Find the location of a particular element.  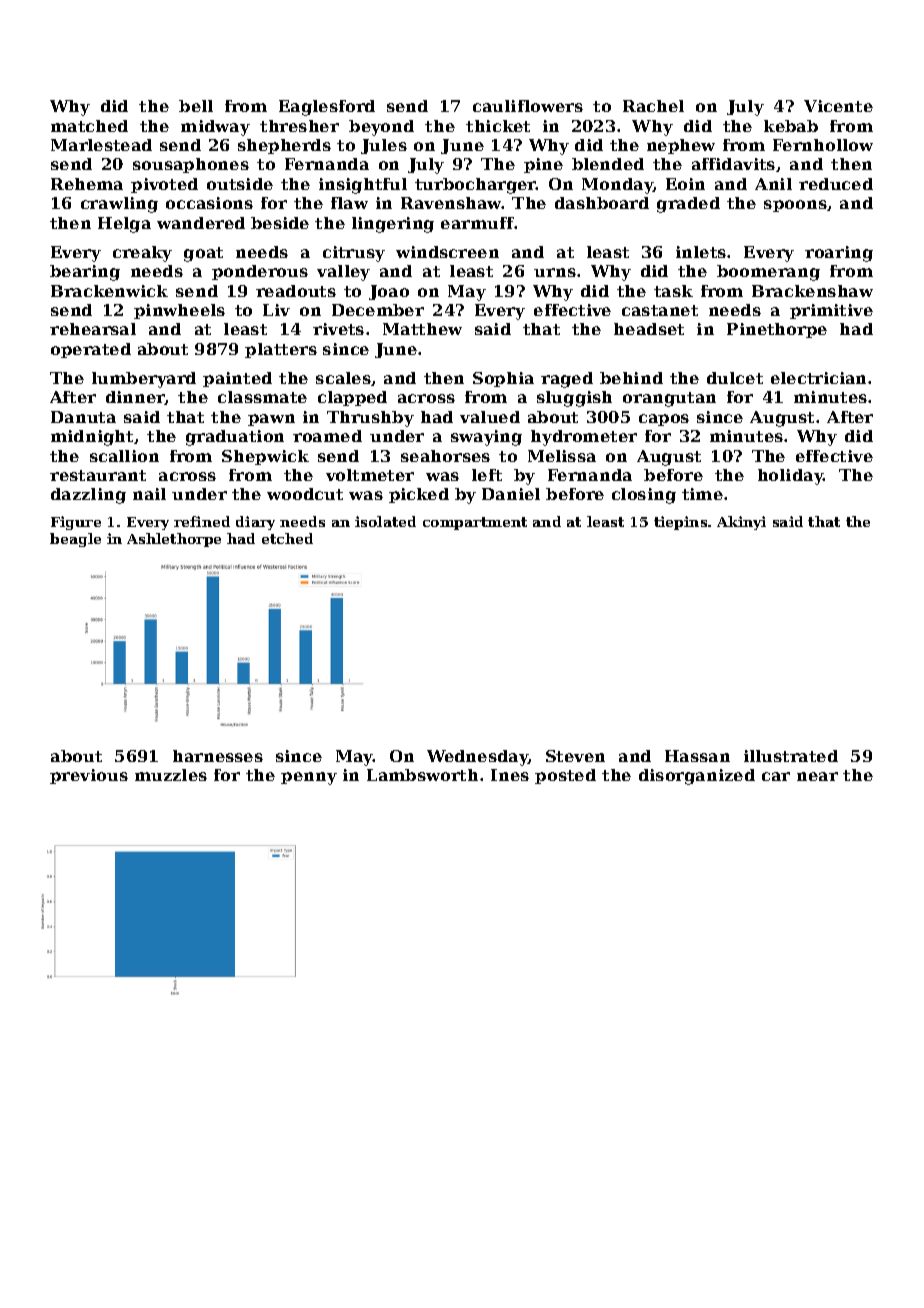

pivoted is located at coordinates (164, 185).
